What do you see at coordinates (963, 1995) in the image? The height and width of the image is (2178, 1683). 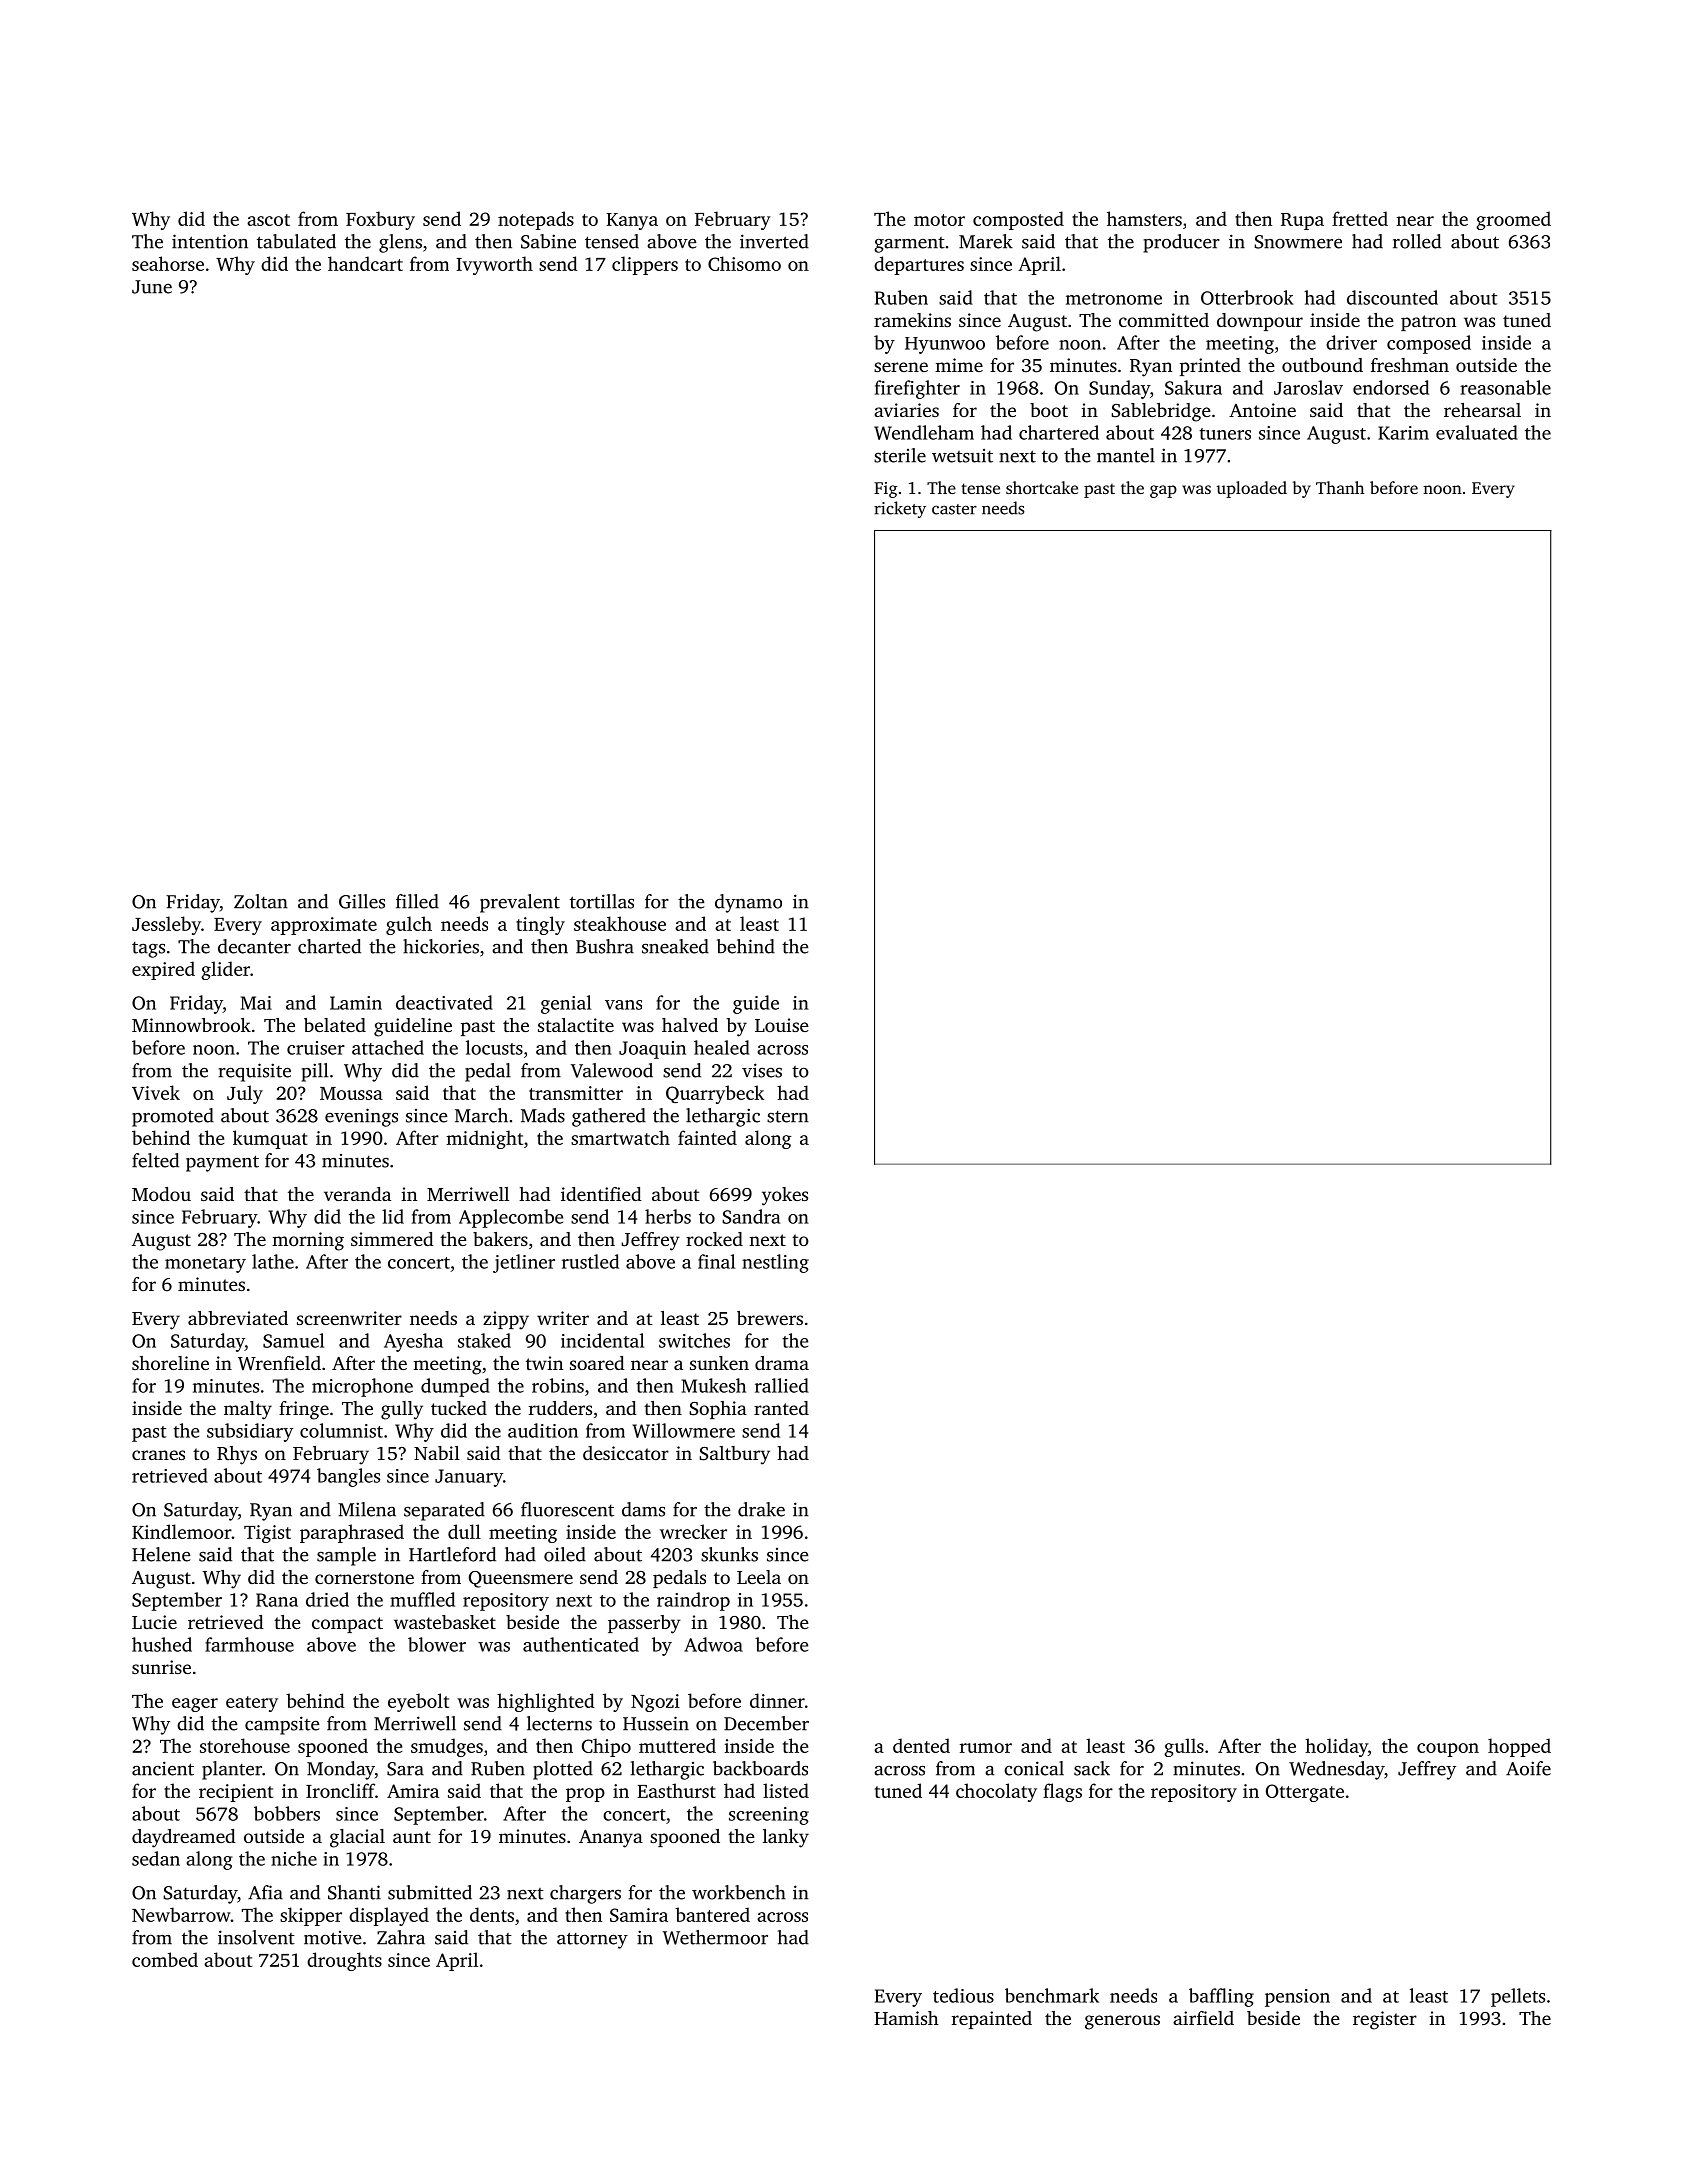 I see `tedious` at bounding box center [963, 1995].
